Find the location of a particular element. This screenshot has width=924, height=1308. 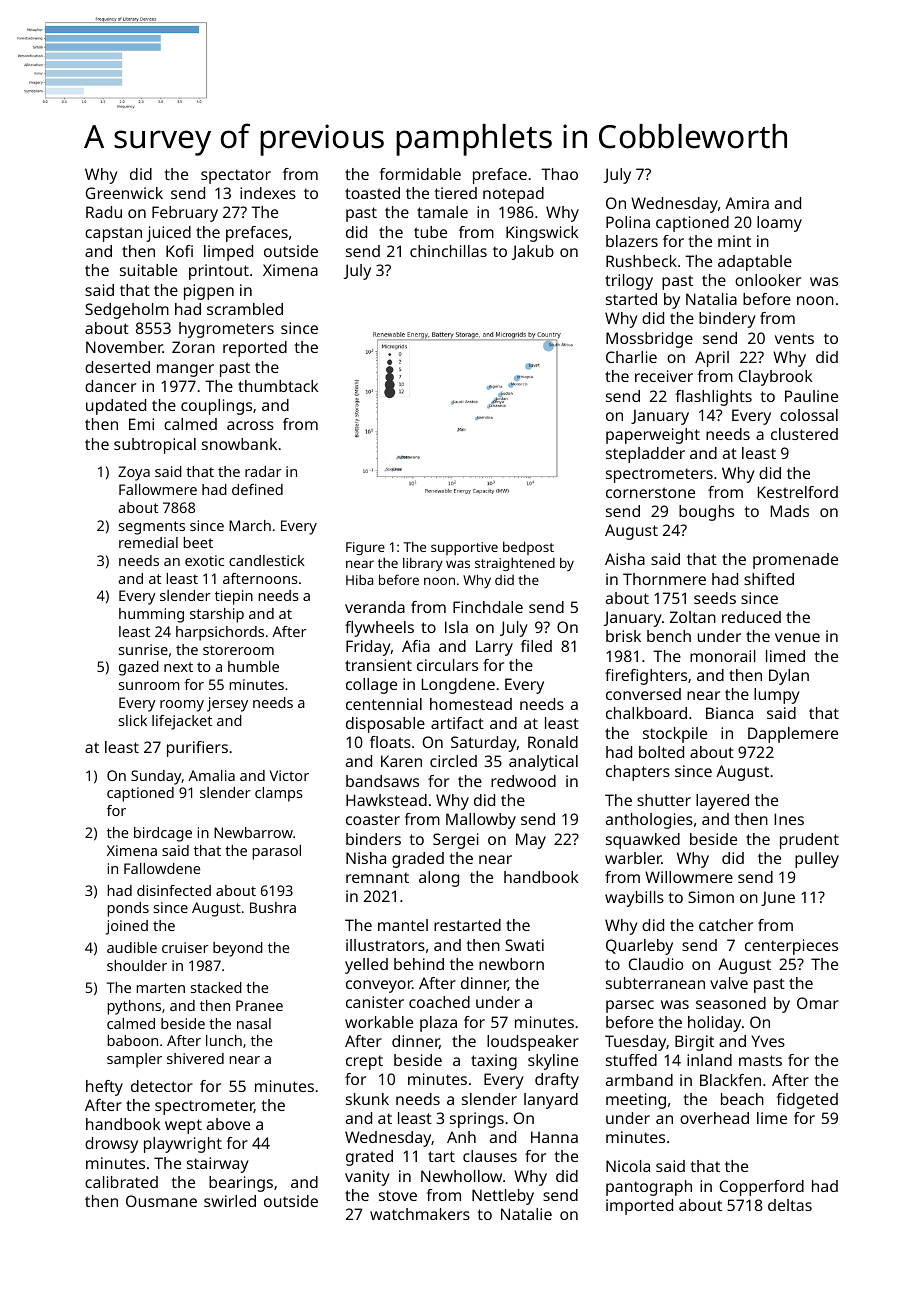

Thao is located at coordinates (559, 174).
